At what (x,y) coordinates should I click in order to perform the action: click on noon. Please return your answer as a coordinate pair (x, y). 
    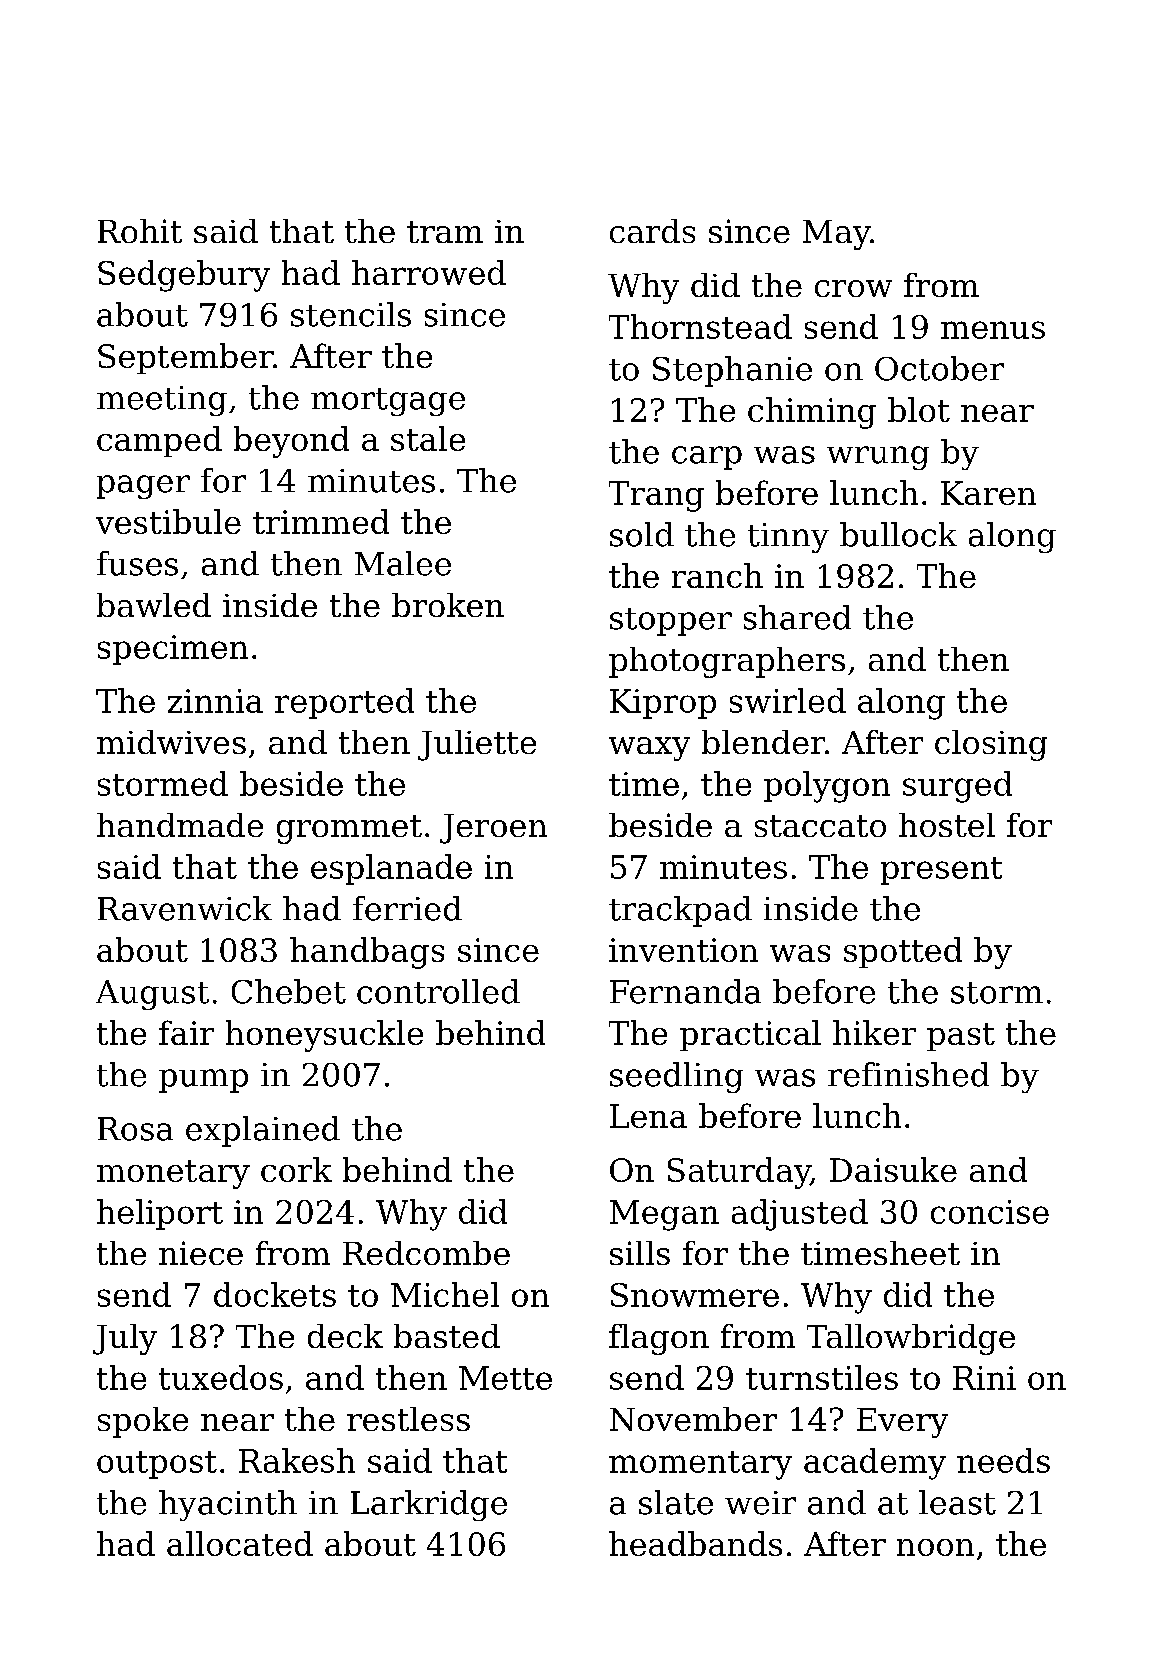
    Looking at the image, I should click on (935, 1547).
